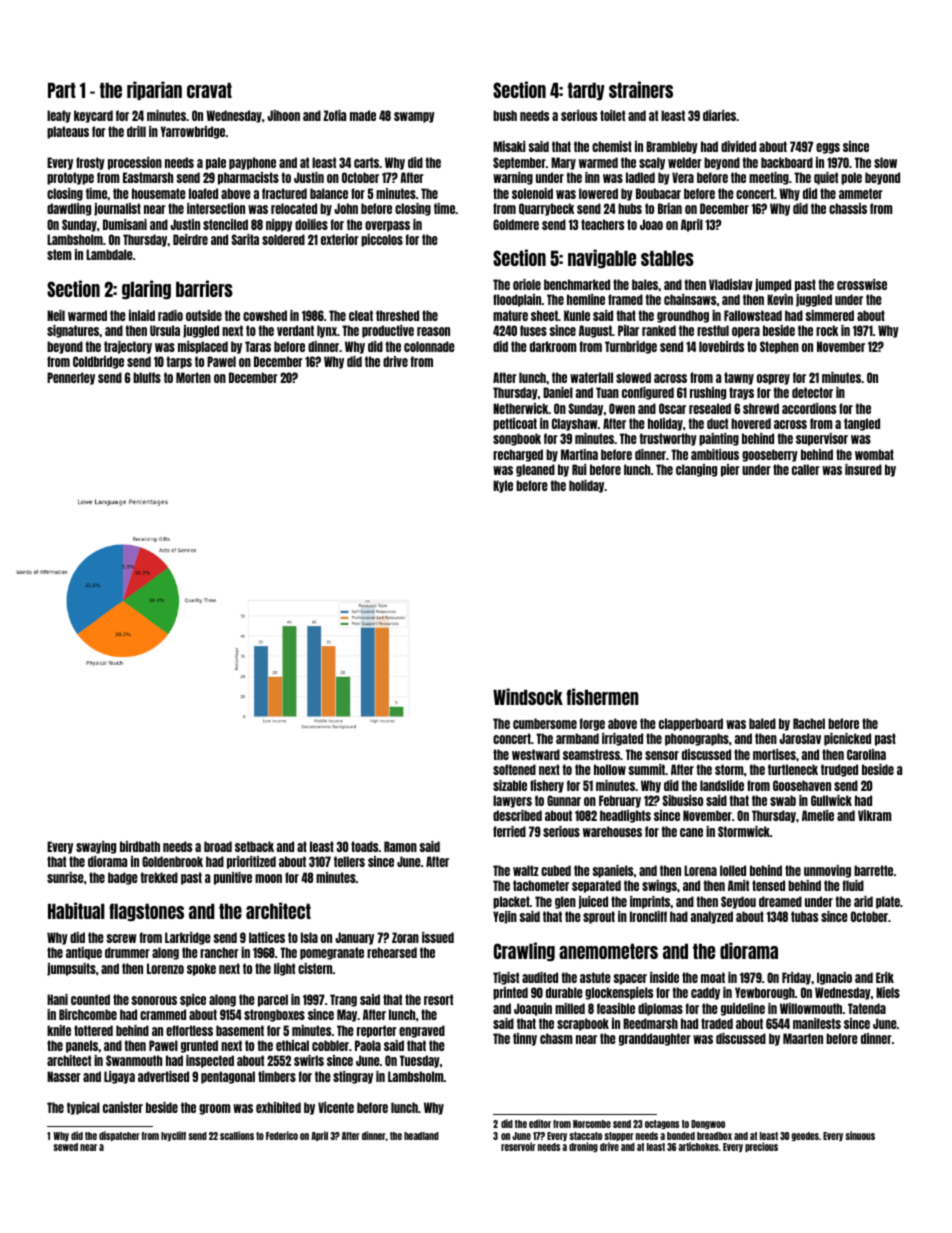  What do you see at coordinates (96, 847) in the screenshot?
I see `swaying` at bounding box center [96, 847].
